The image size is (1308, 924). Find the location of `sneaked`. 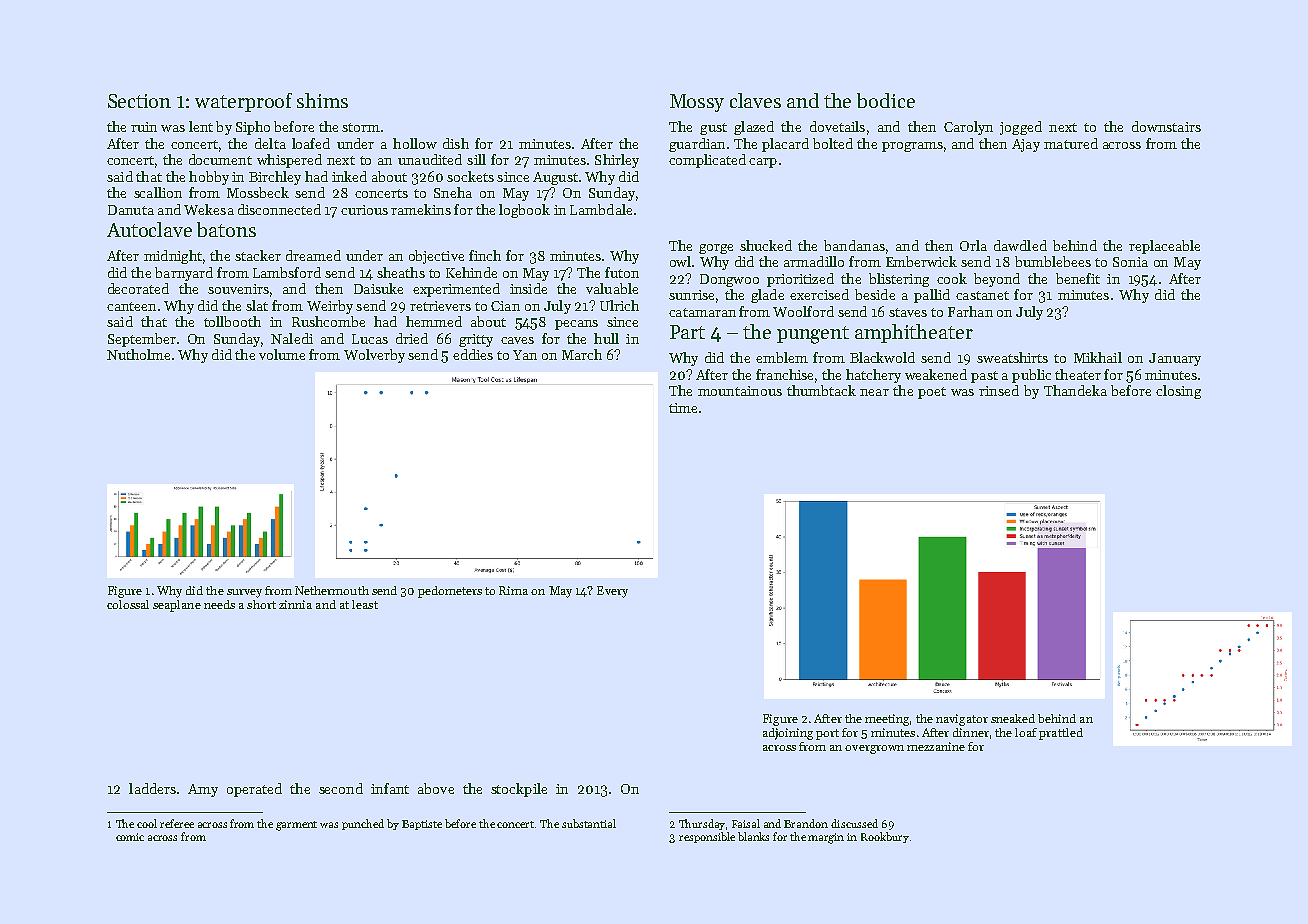

sneaked is located at coordinates (1013, 718).
